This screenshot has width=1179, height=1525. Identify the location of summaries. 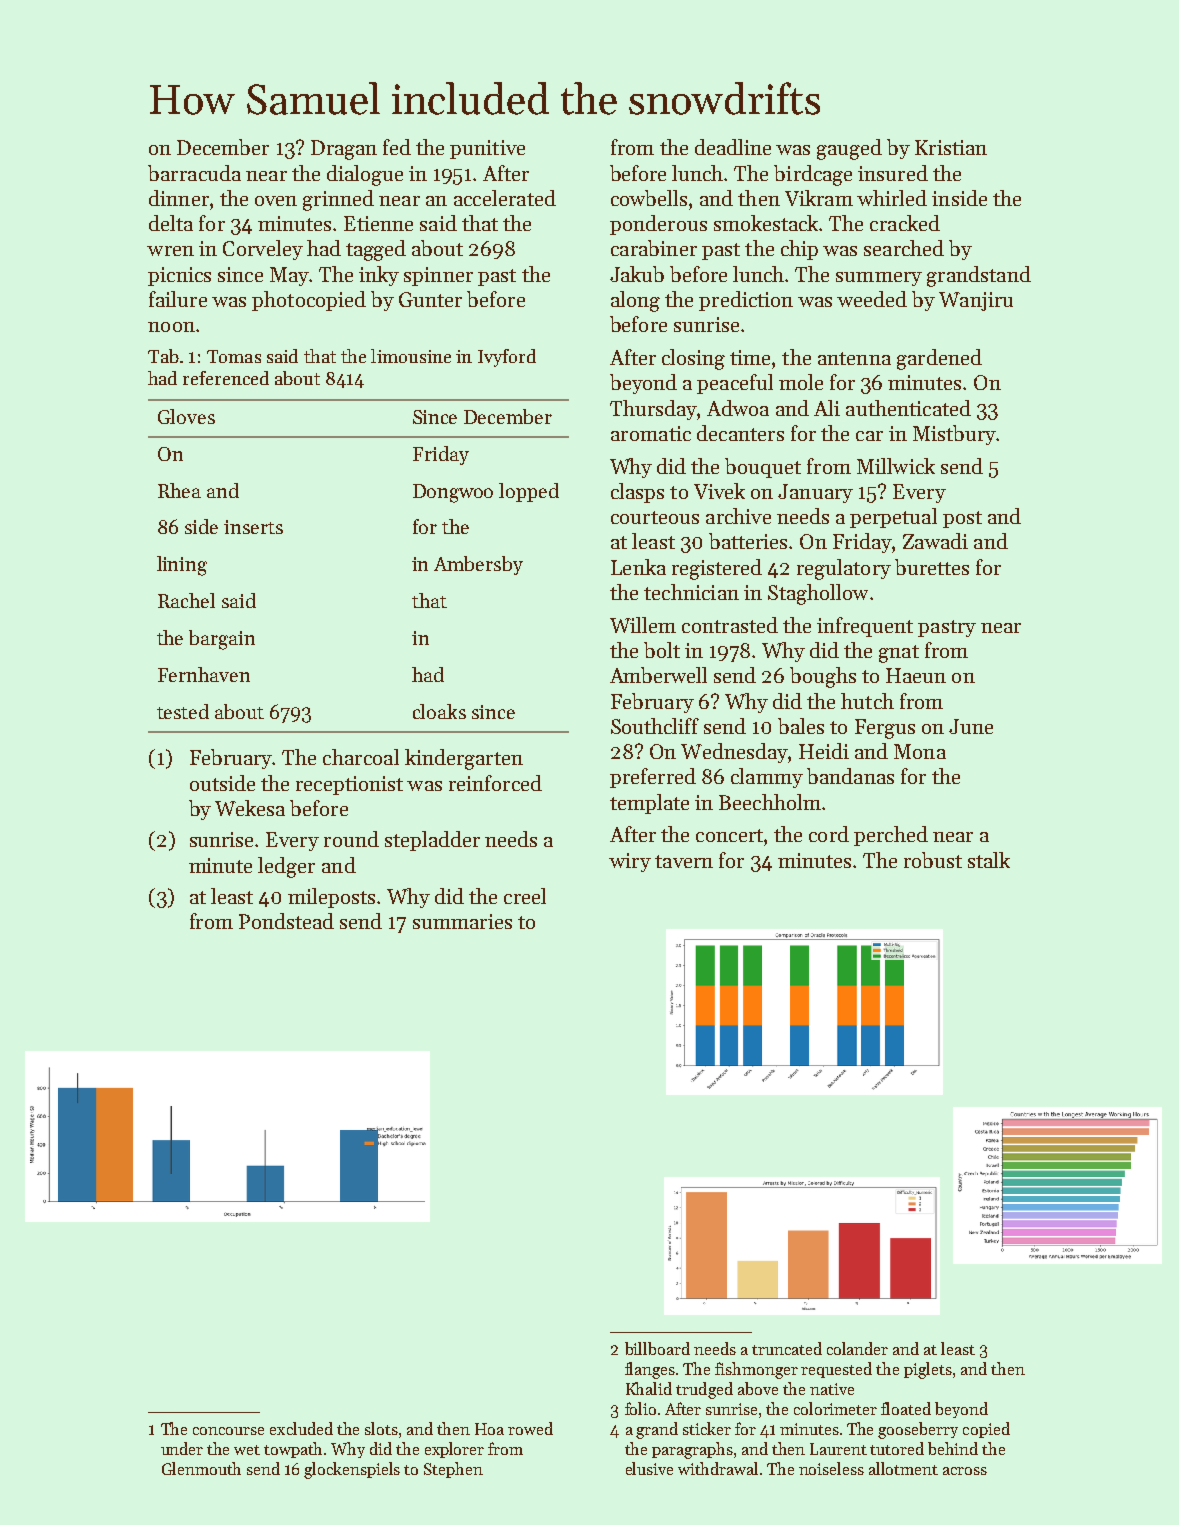
(462, 921).
